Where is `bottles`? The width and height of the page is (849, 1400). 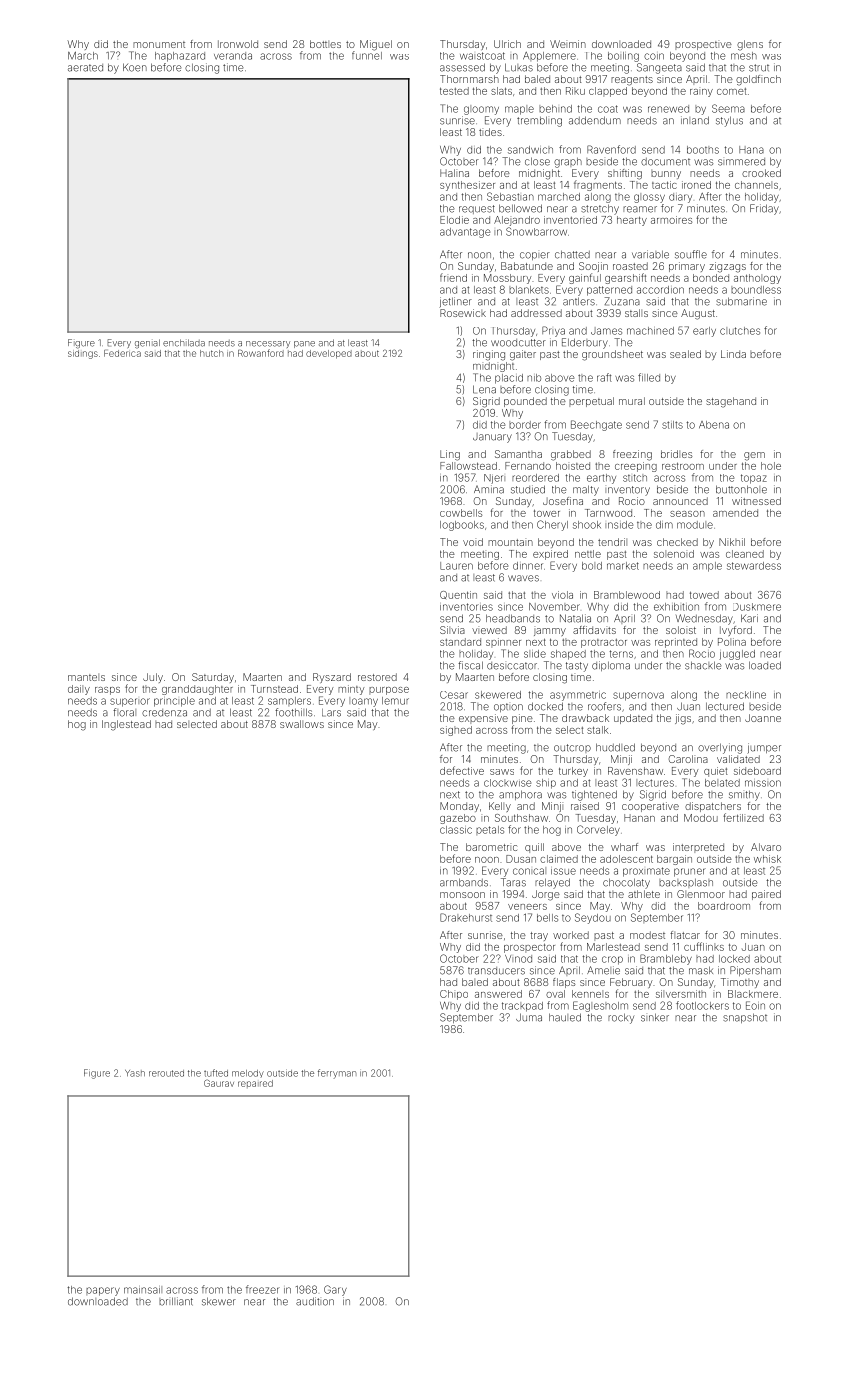 bottles is located at coordinates (325, 44).
